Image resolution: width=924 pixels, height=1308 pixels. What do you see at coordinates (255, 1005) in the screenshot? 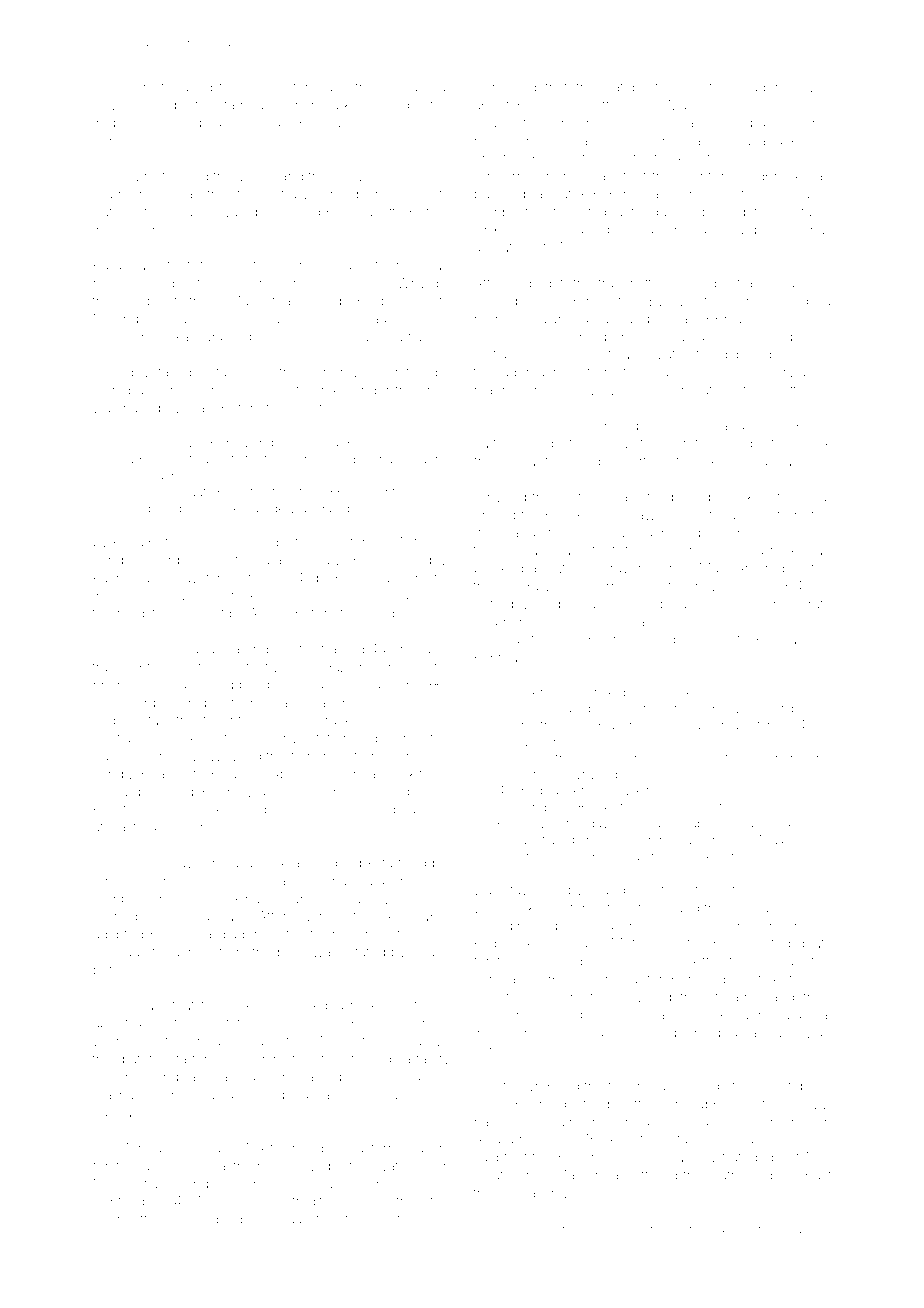
I see `milkmaid` at bounding box center [255, 1005].
